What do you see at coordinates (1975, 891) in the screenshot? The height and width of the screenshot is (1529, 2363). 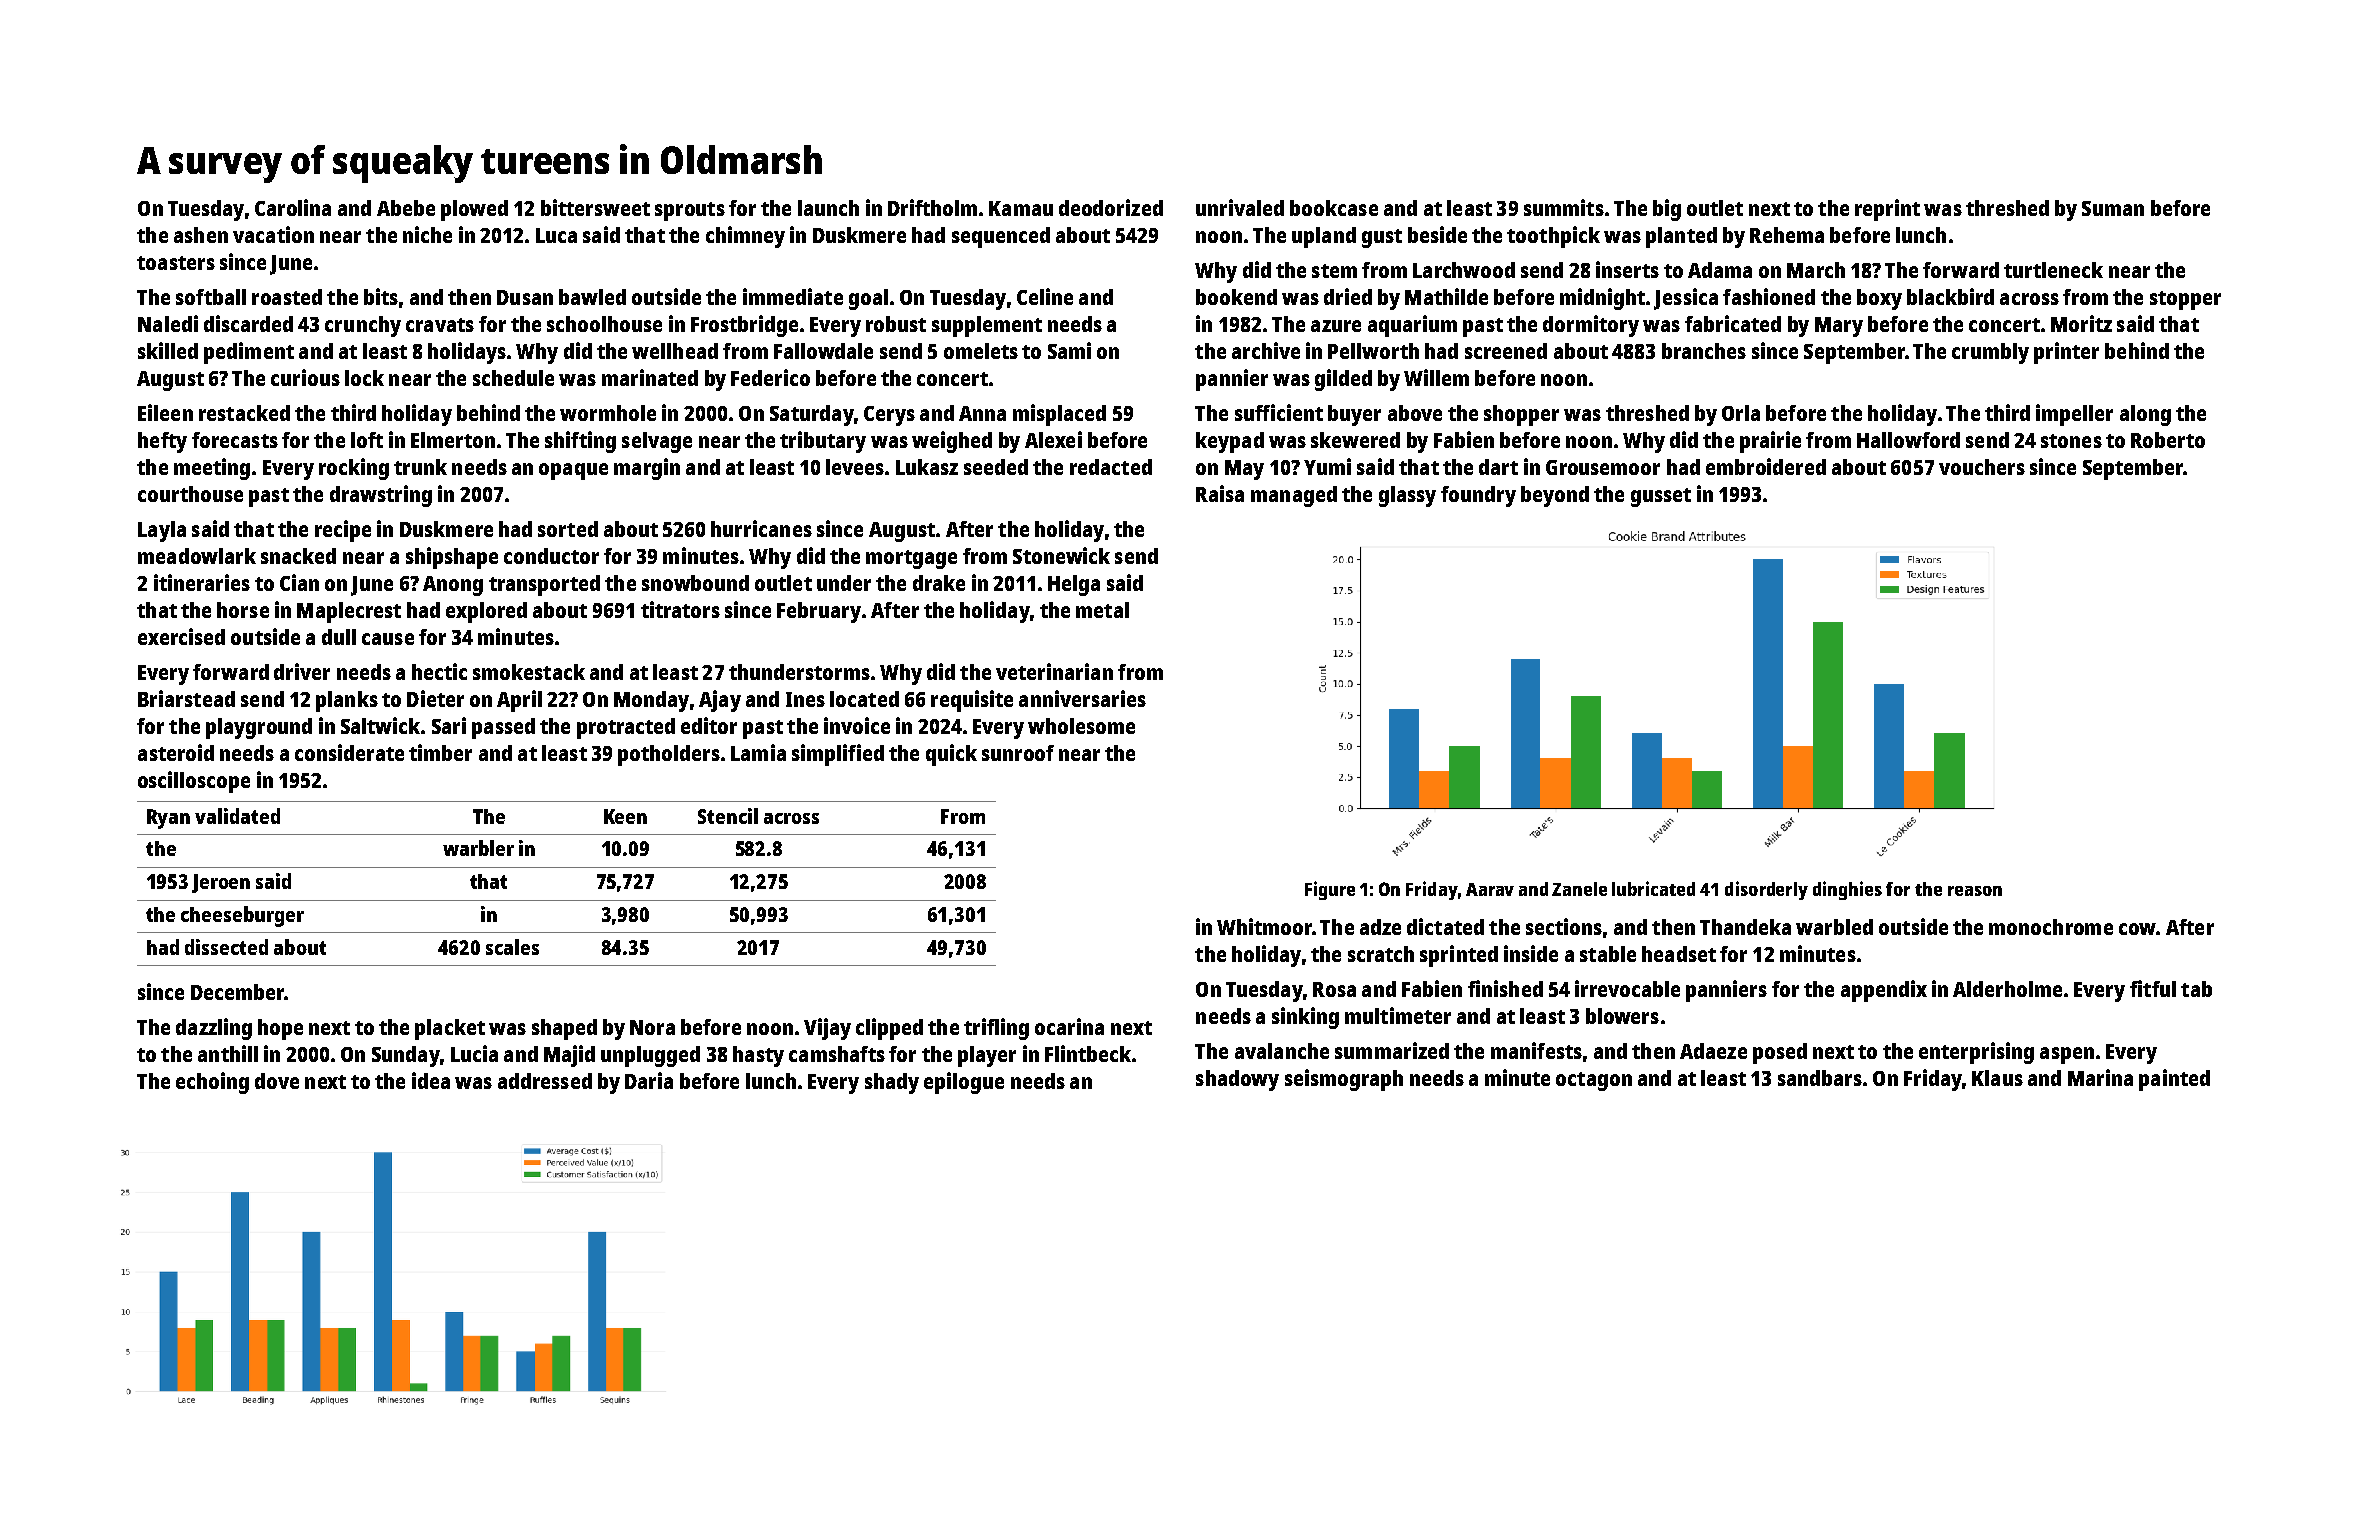 I see `reason` at bounding box center [1975, 891].
